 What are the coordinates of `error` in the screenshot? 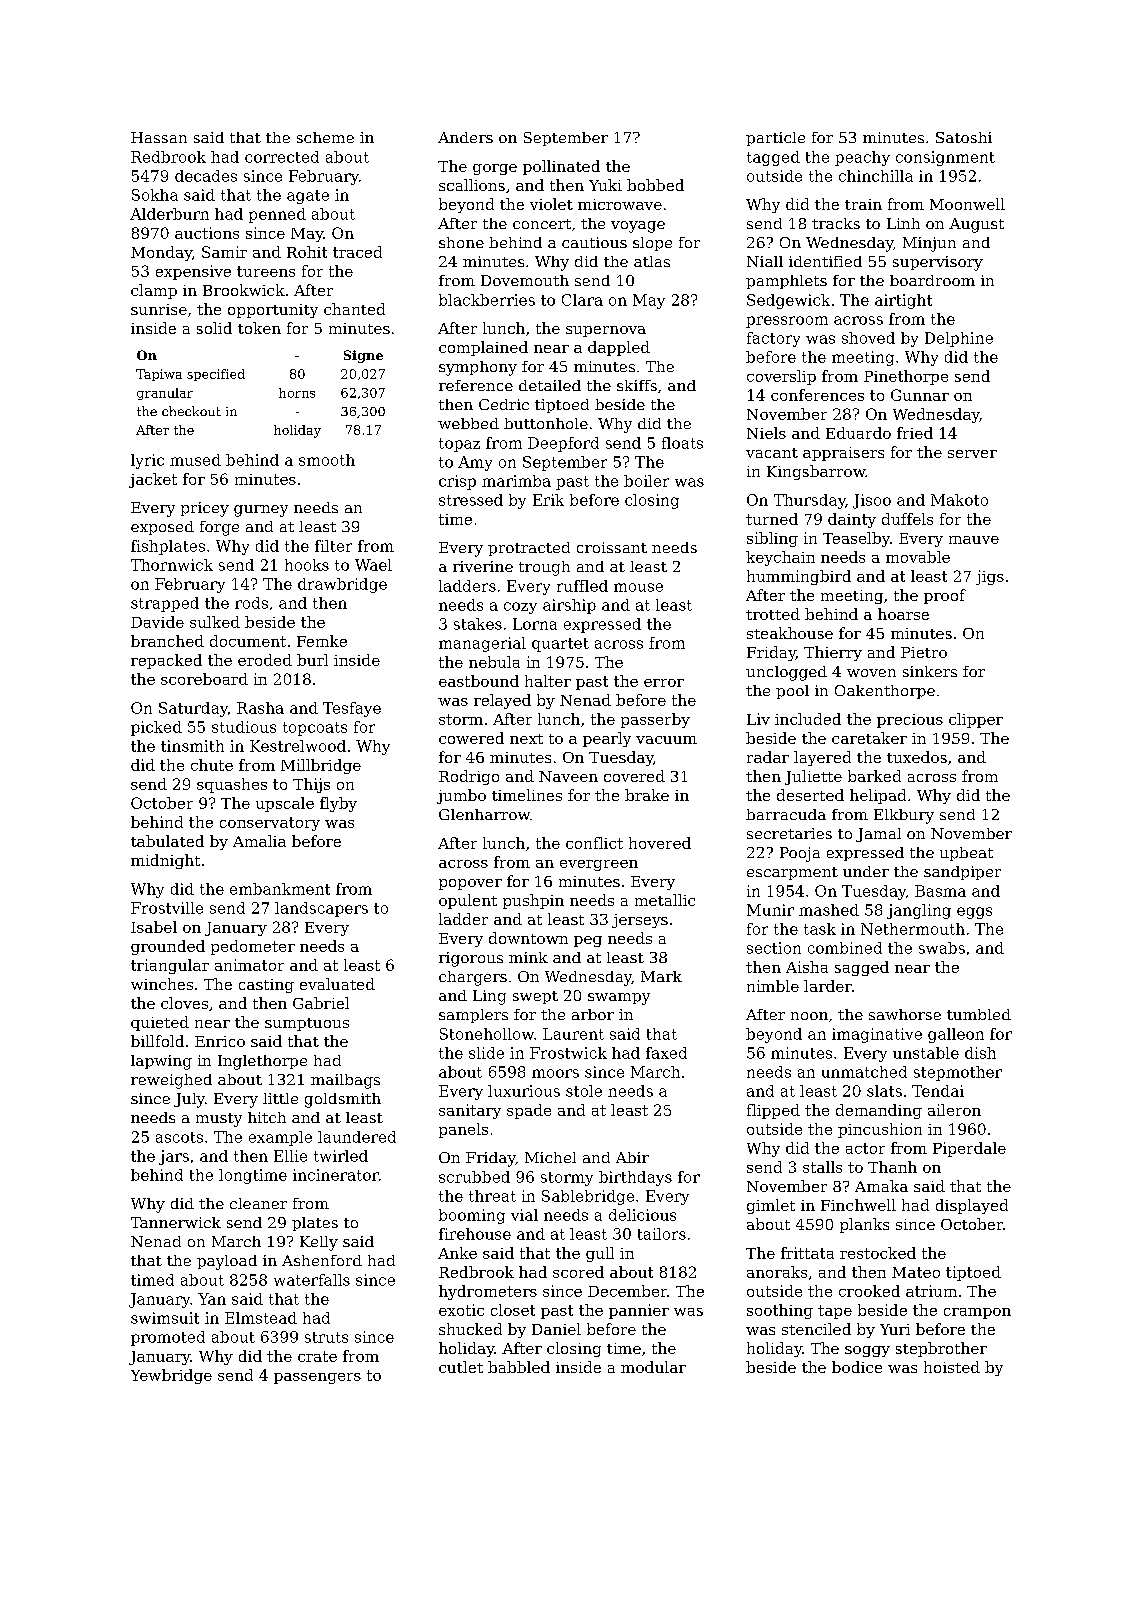 It's located at (664, 683).
